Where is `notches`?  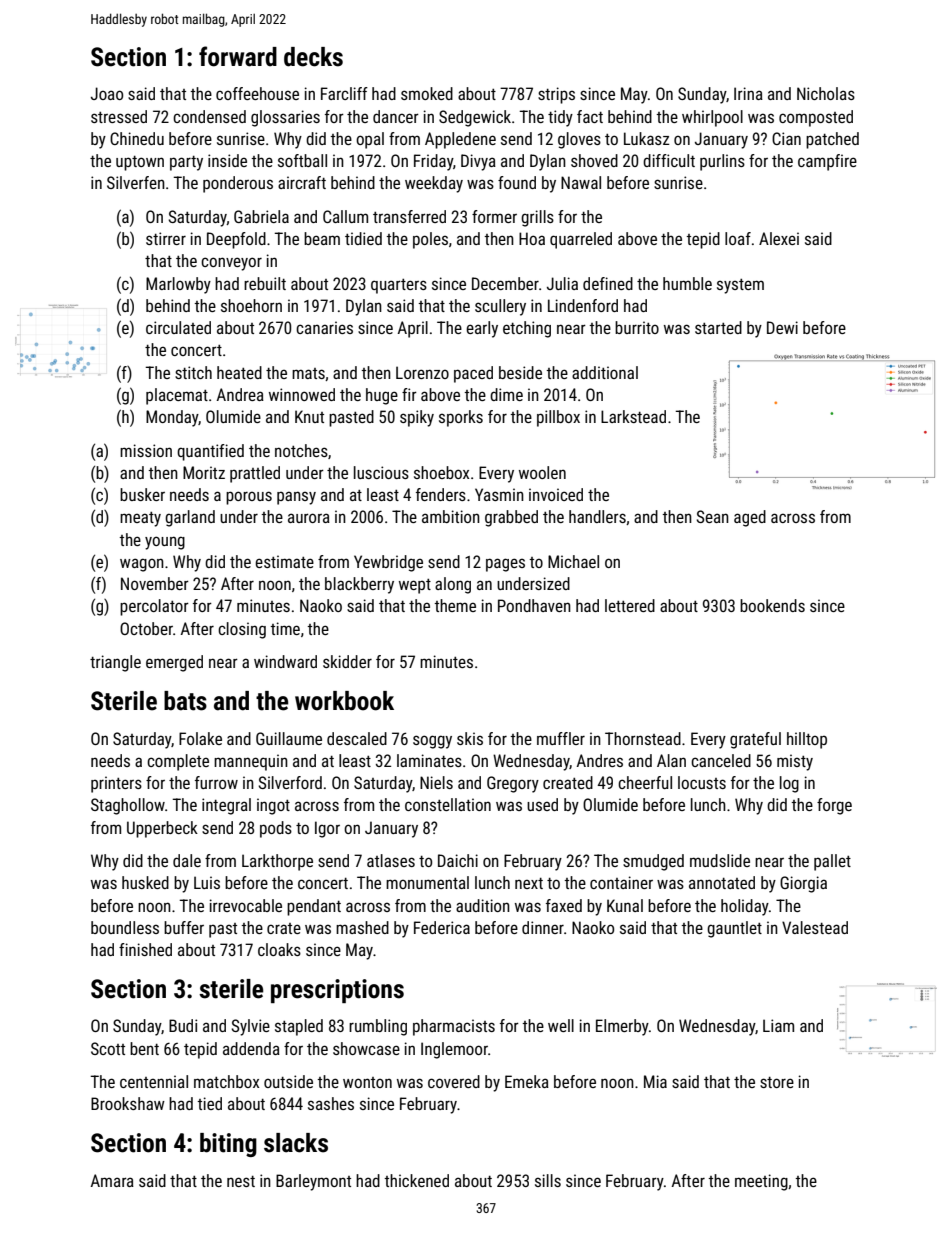 notches is located at coordinates (301, 450).
